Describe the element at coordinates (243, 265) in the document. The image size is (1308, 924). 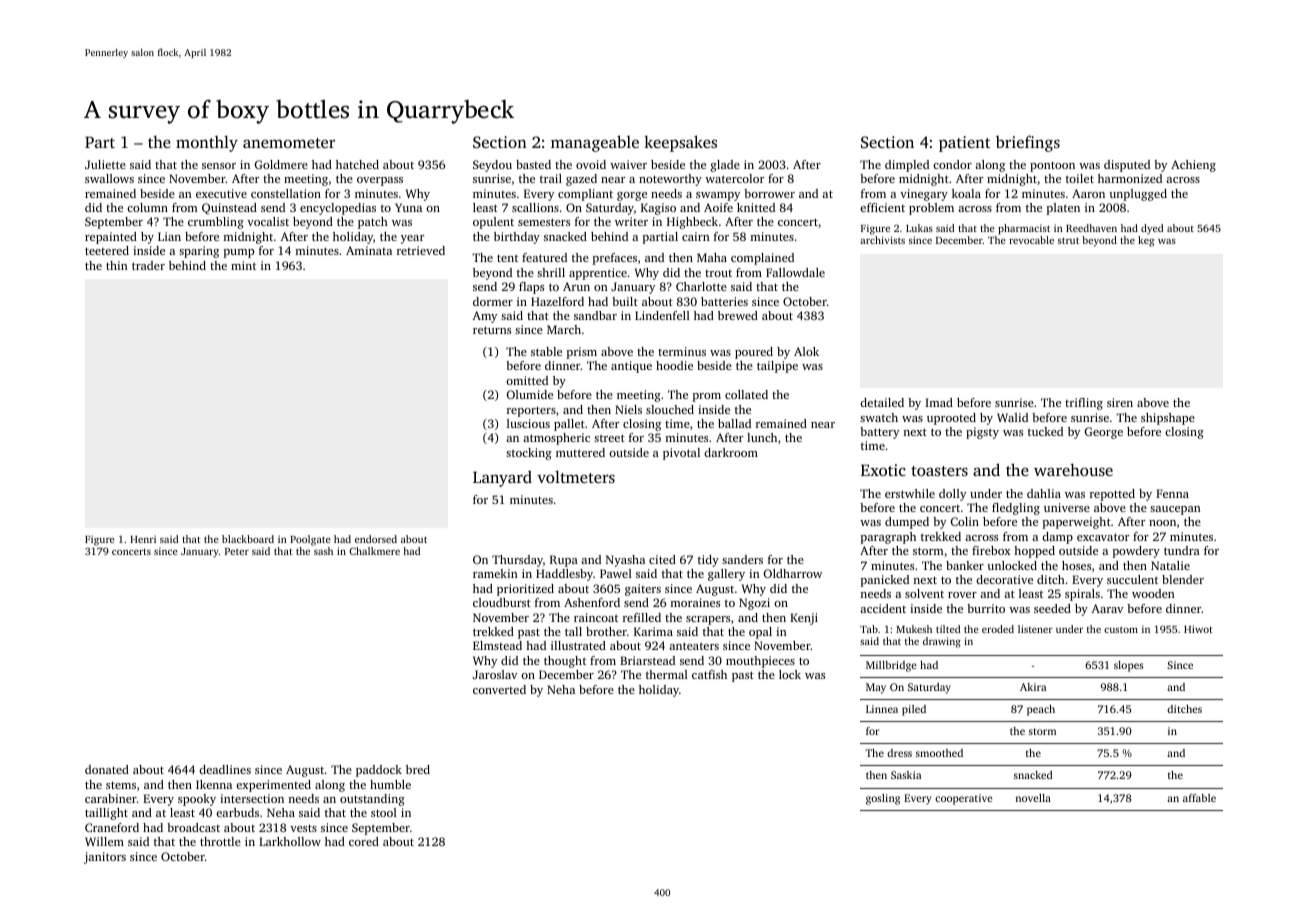
I see `mint` at that location.
